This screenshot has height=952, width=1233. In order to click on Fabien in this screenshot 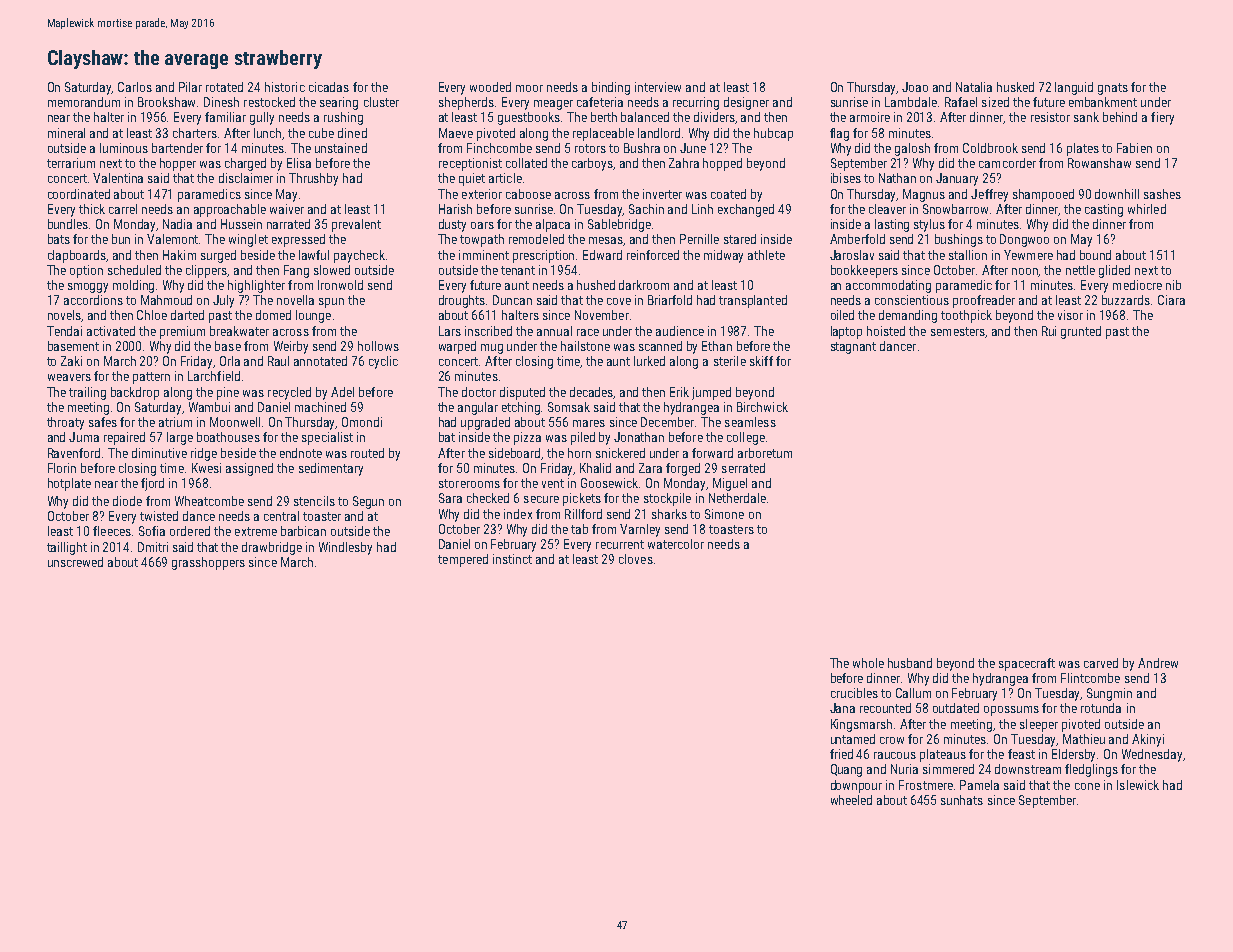, I will do `click(1134, 148)`.
